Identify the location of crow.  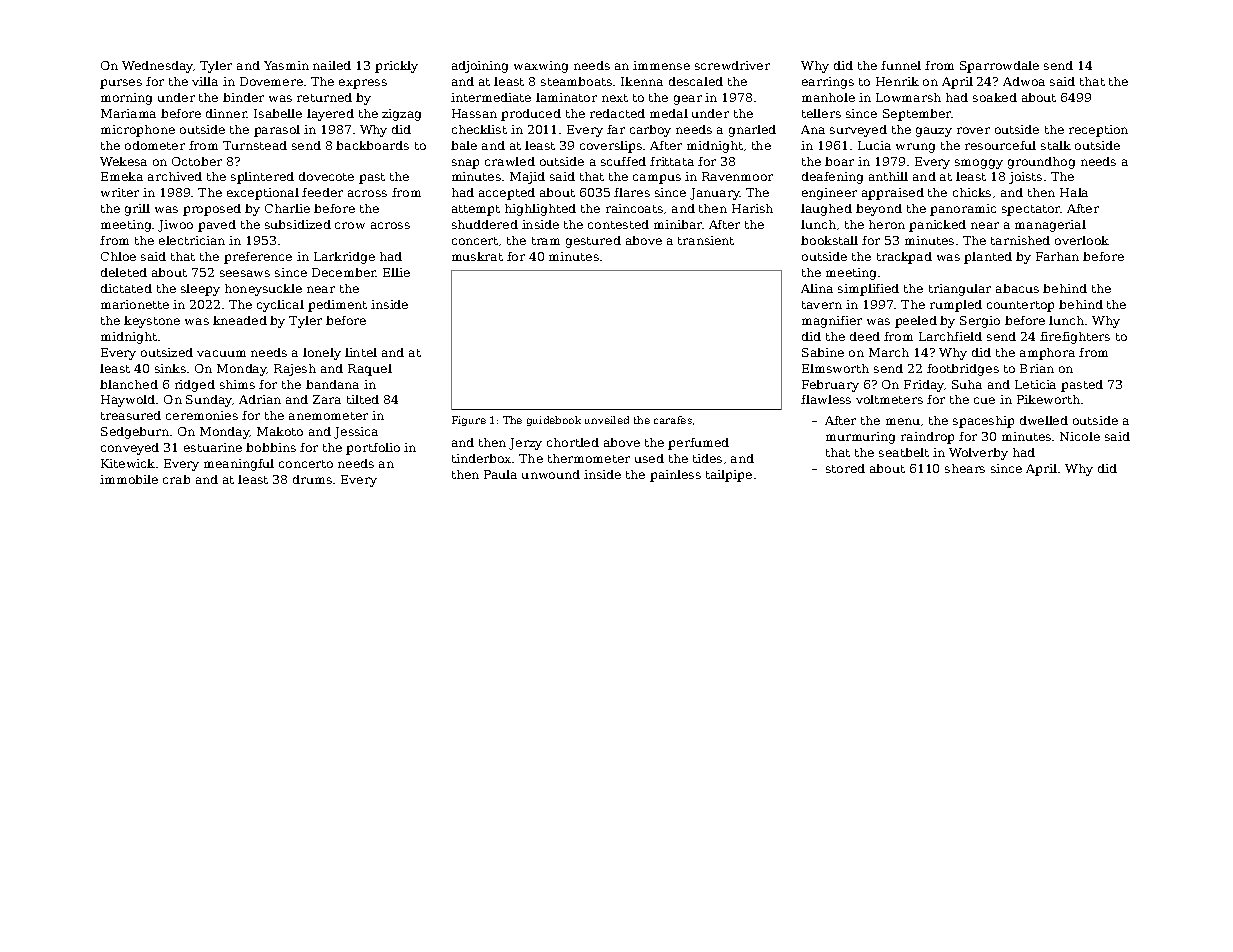
(350, 225).
